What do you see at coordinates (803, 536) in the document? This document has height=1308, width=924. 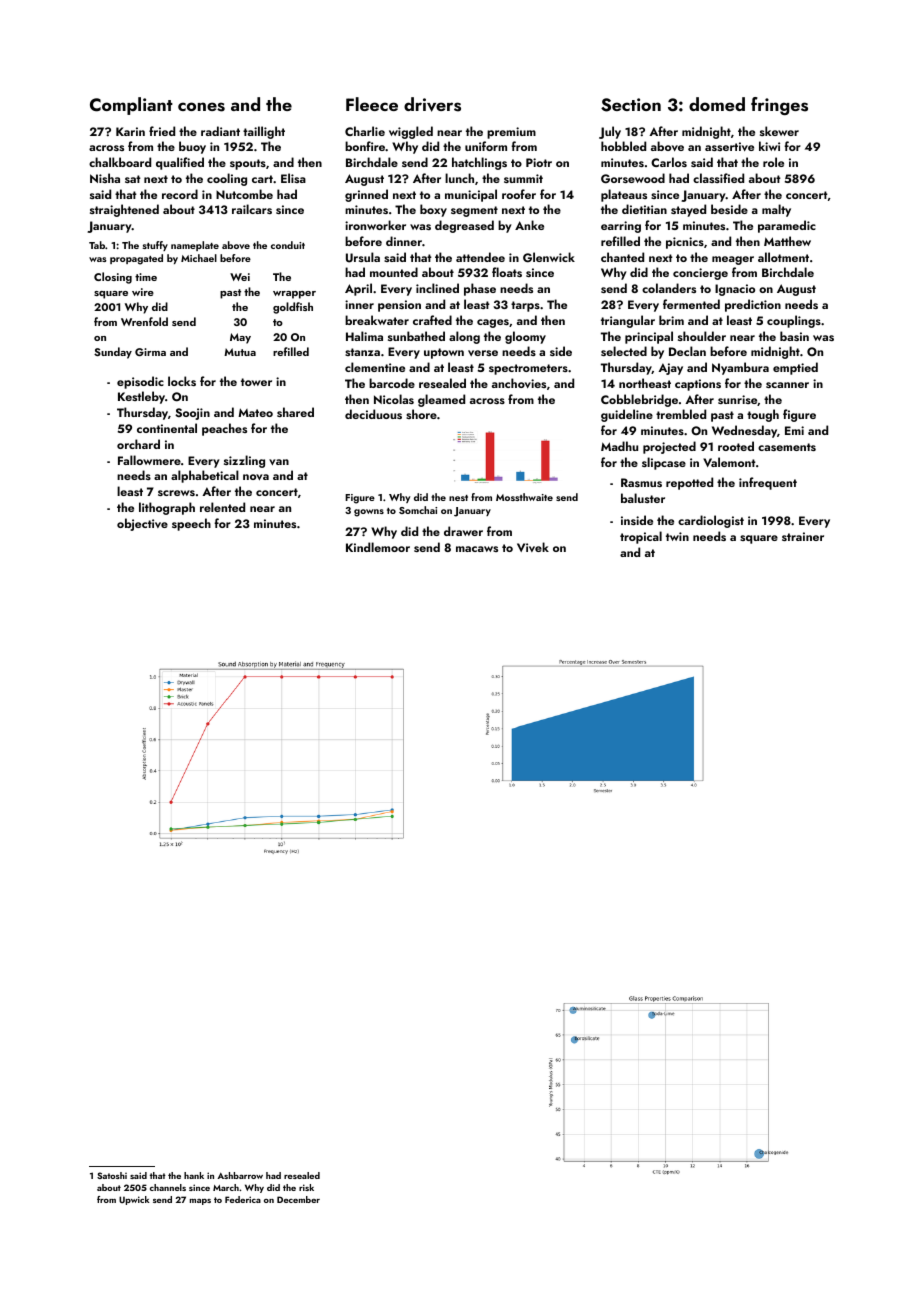 I see `strainer` at bounding box center [803, 536].
